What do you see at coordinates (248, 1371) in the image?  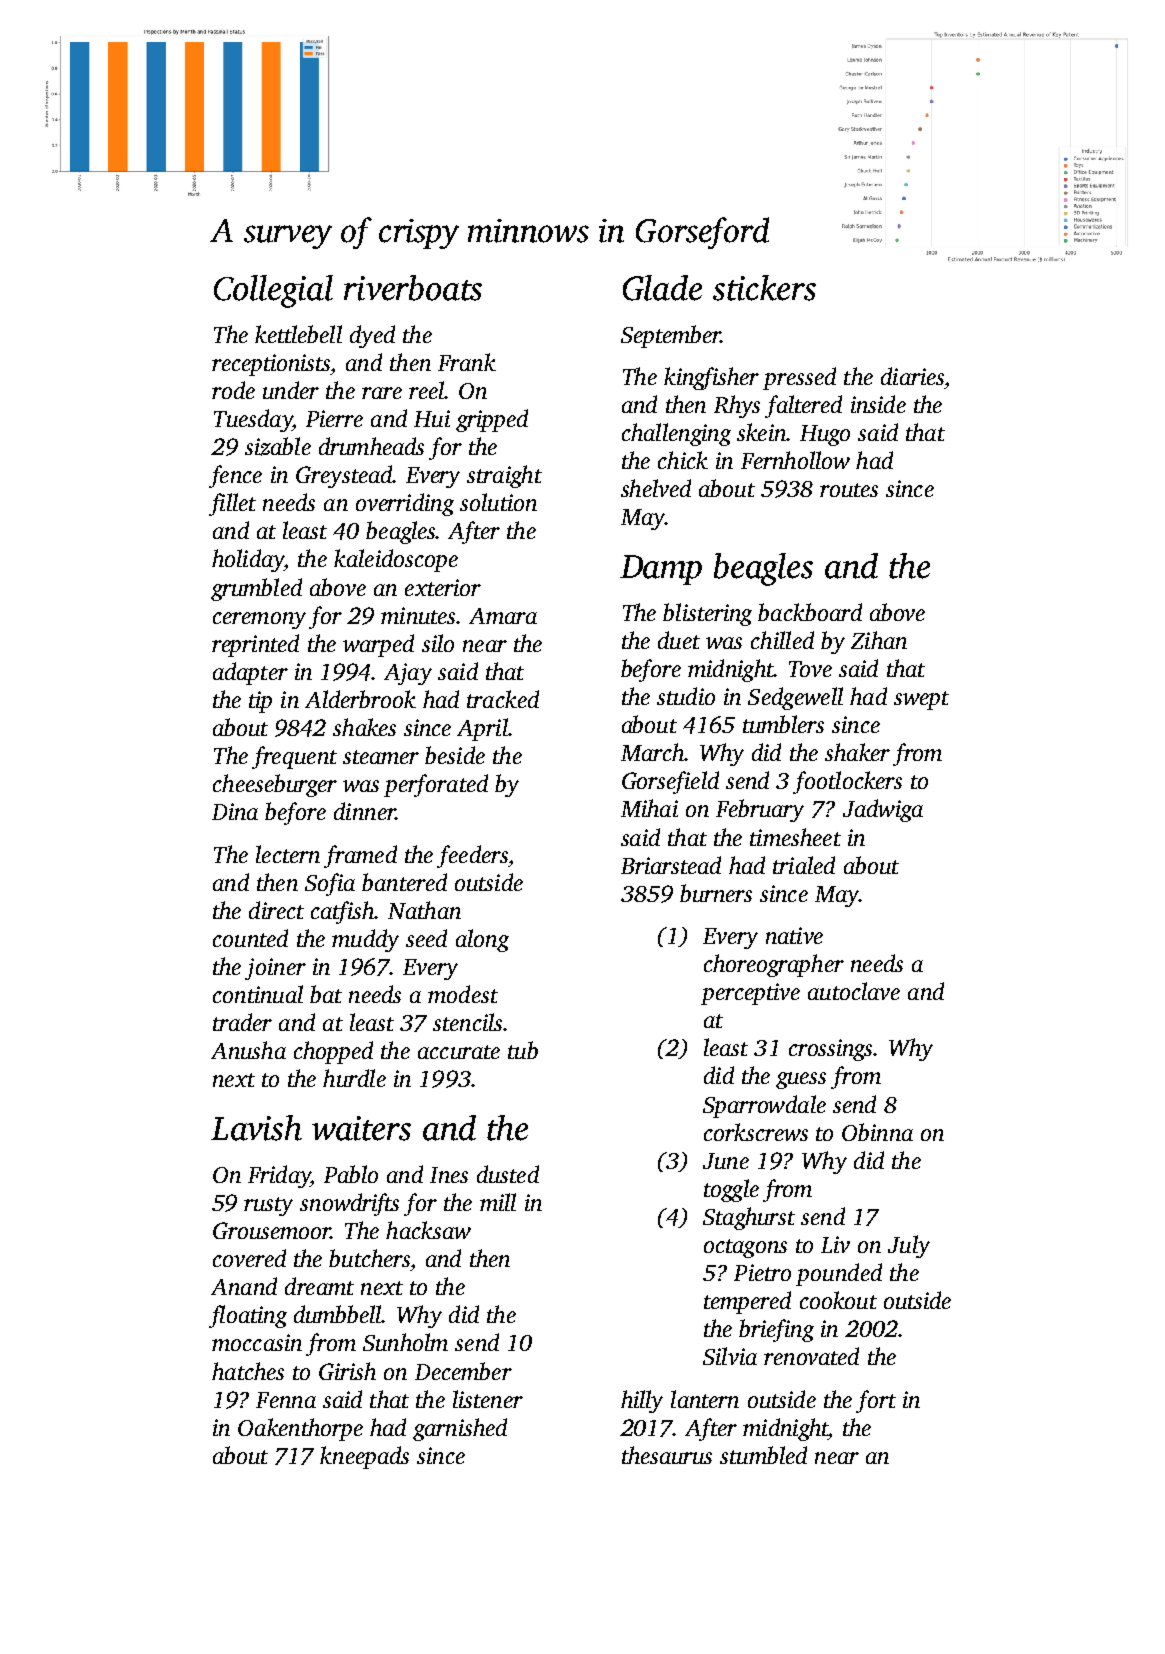 I see `hatches` at bounding box center [248, 1371].
